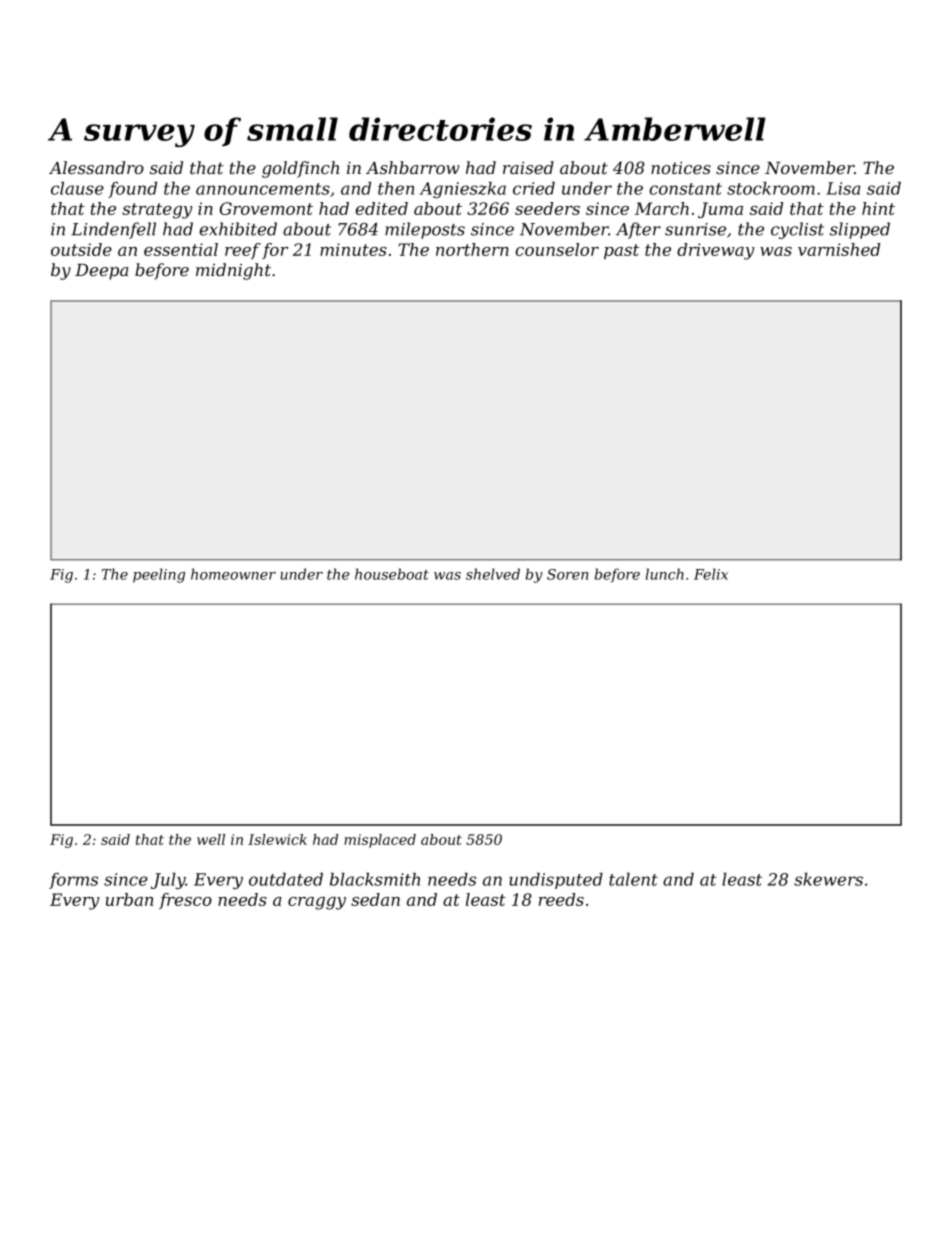  What do you see at coordinates (277, 839) in the screenshot?
I see `Islewick` at bounding box center [277, 839].
